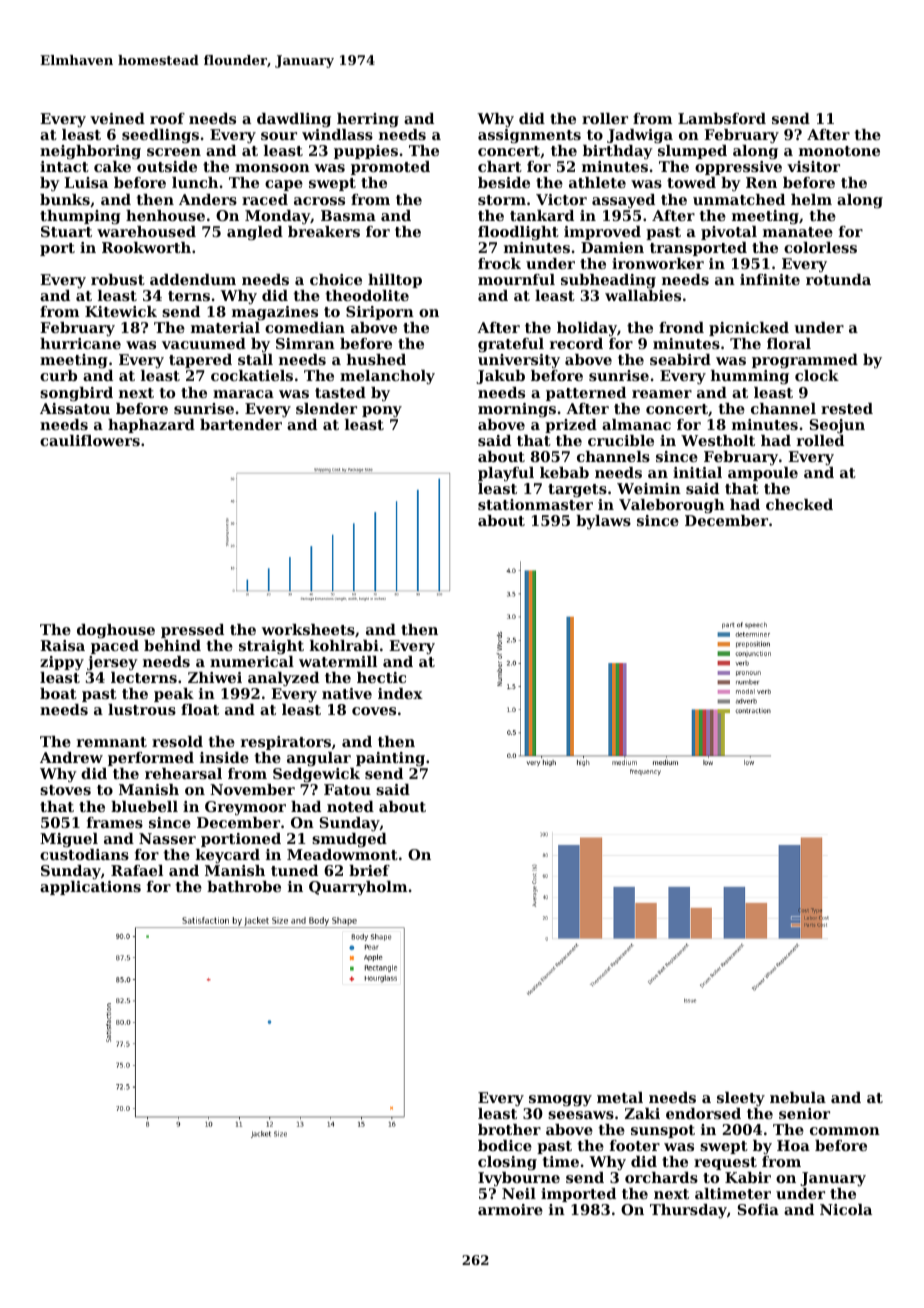 The image size is (924, 1308). Describe the element at coordinates (799, 504) in the document. I see `checked` at that location.
